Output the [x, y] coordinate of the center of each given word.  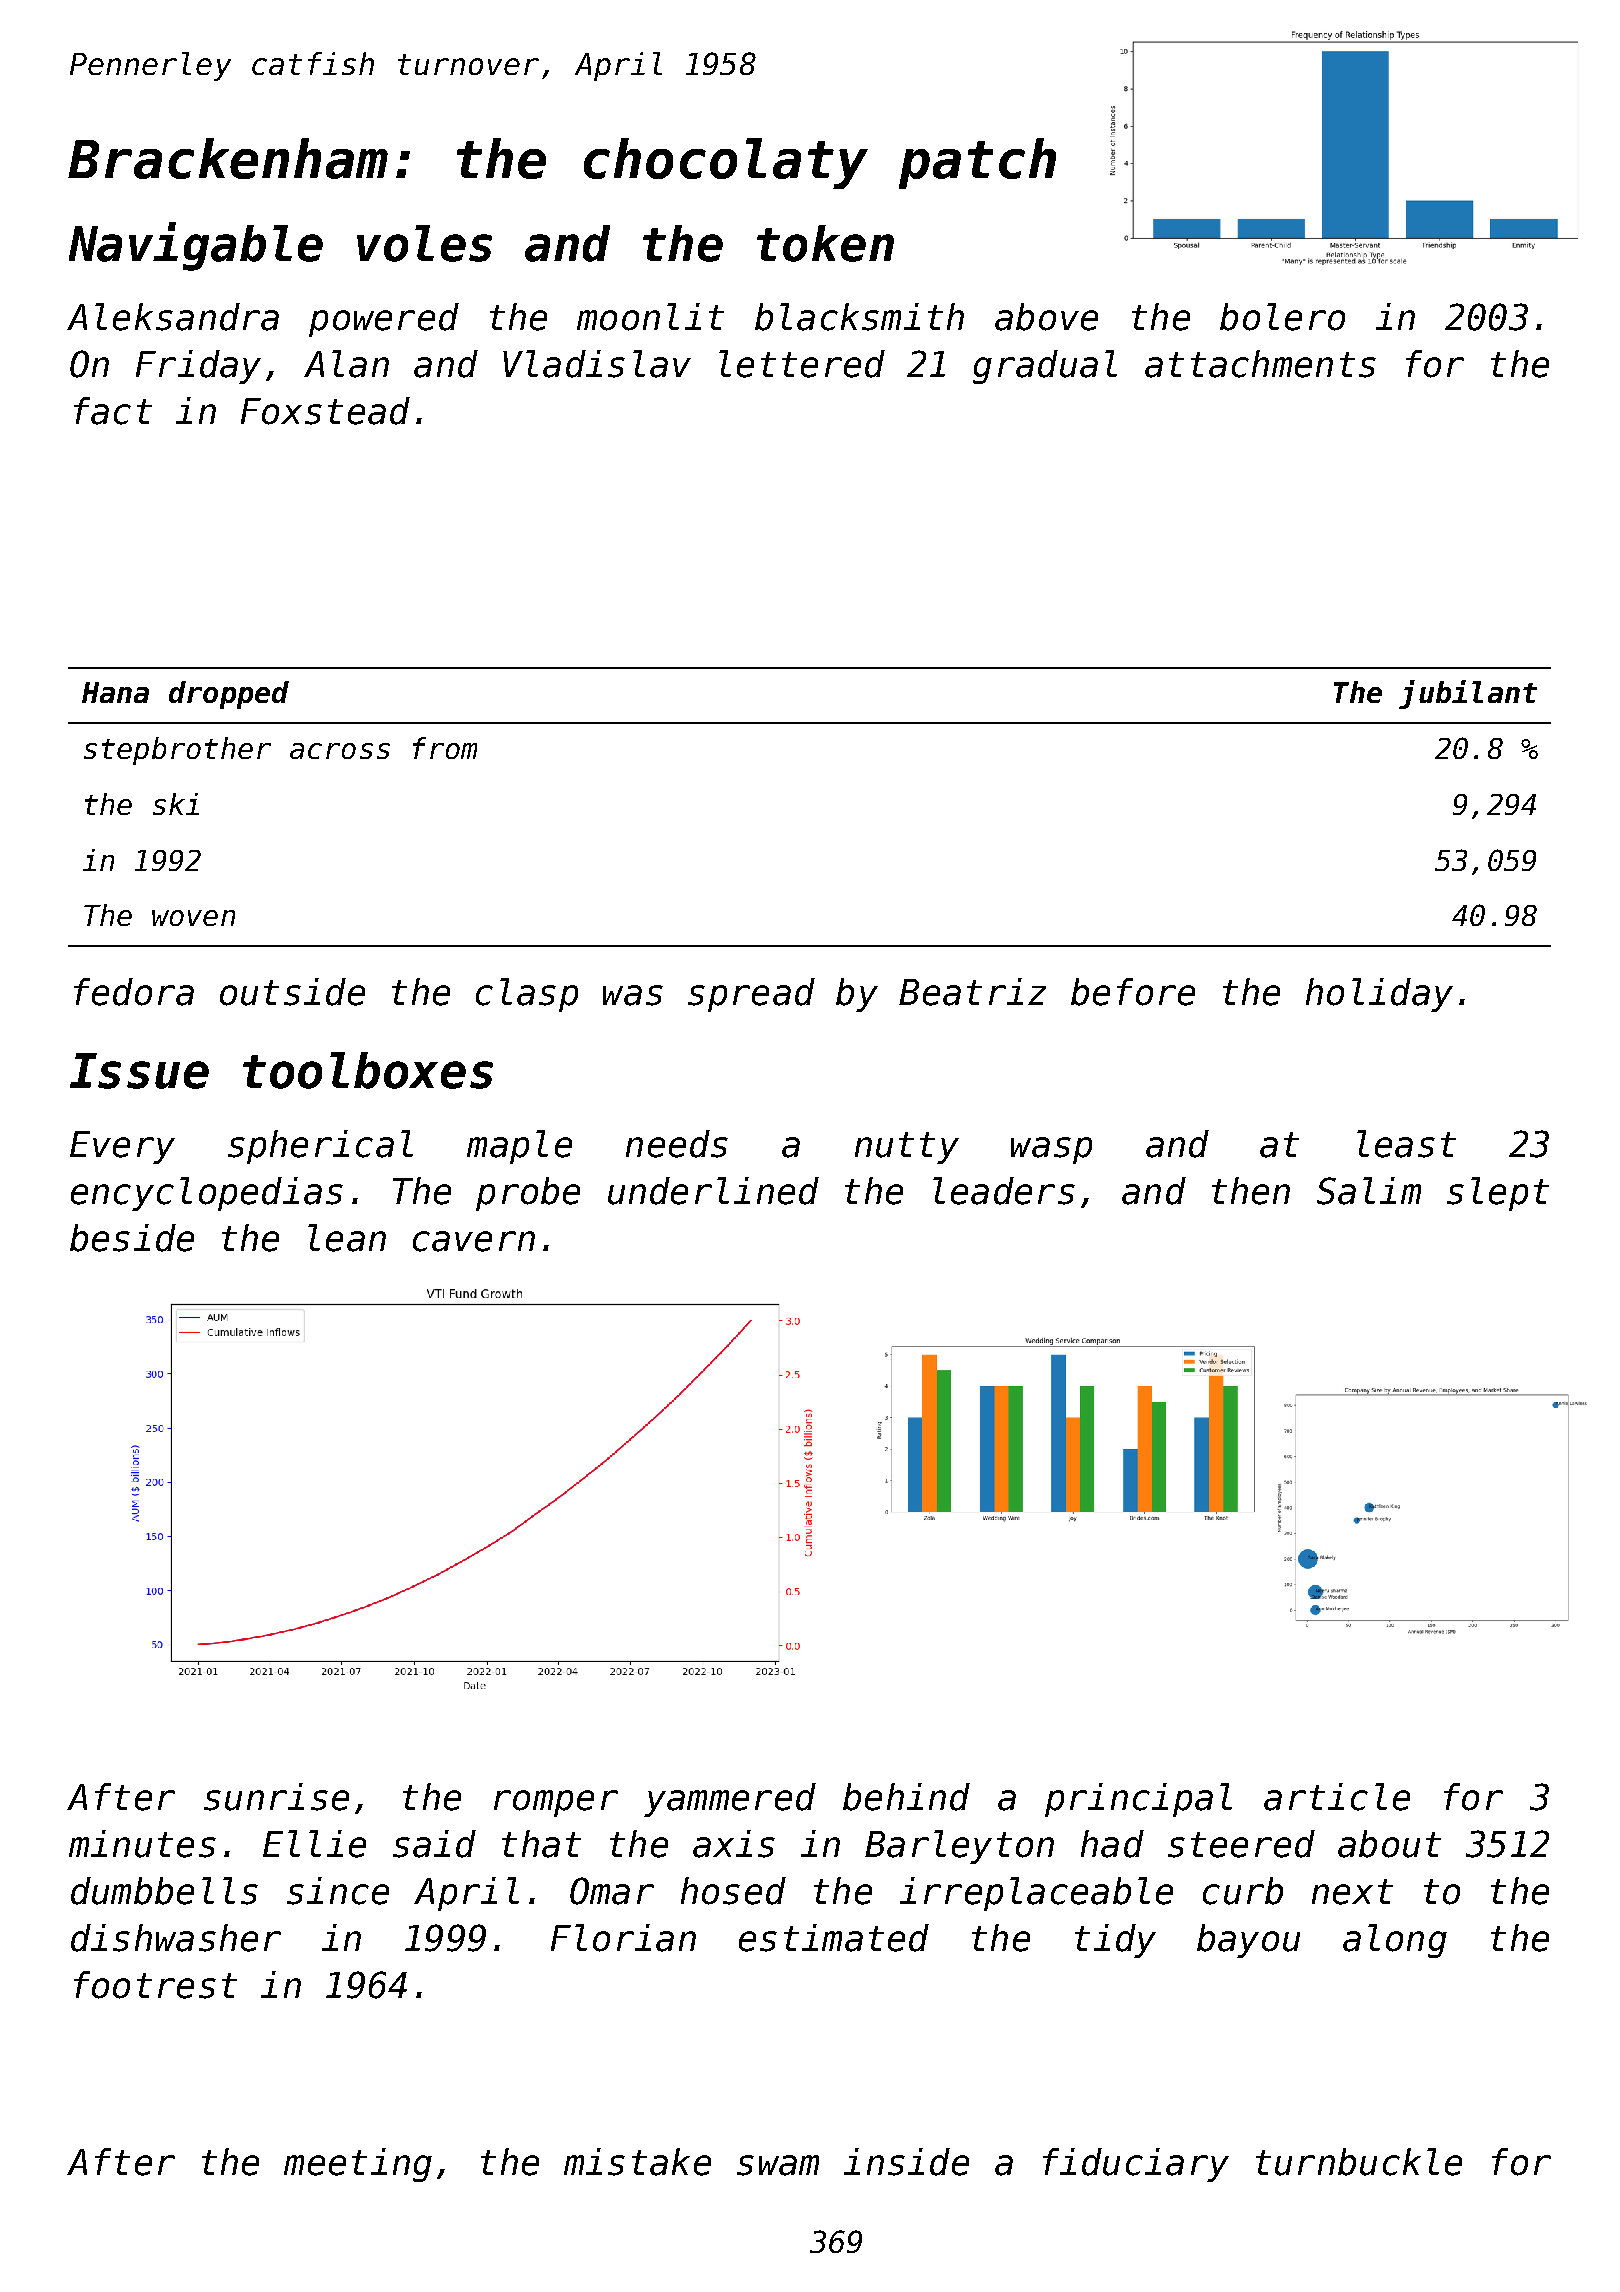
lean [347, 1238]
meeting [358, 2165]
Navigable [196, 246]
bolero [1282, 317]
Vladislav [597, 364]
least [1406, 1144]
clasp [527, 995]
